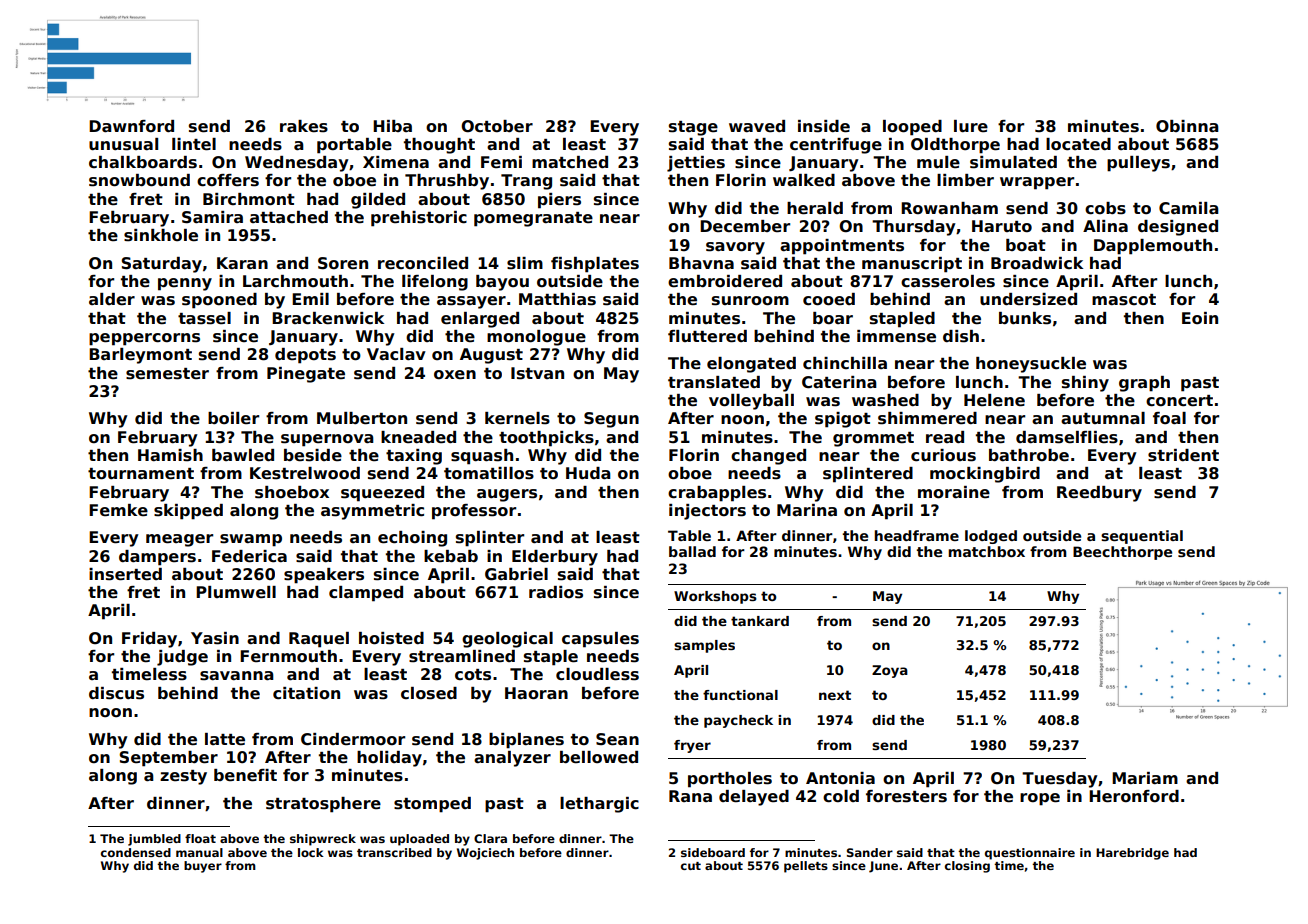 Image resolution: width=1308 pixels, height=924 pixels. I want to click on bawled, so click(243, 455).
